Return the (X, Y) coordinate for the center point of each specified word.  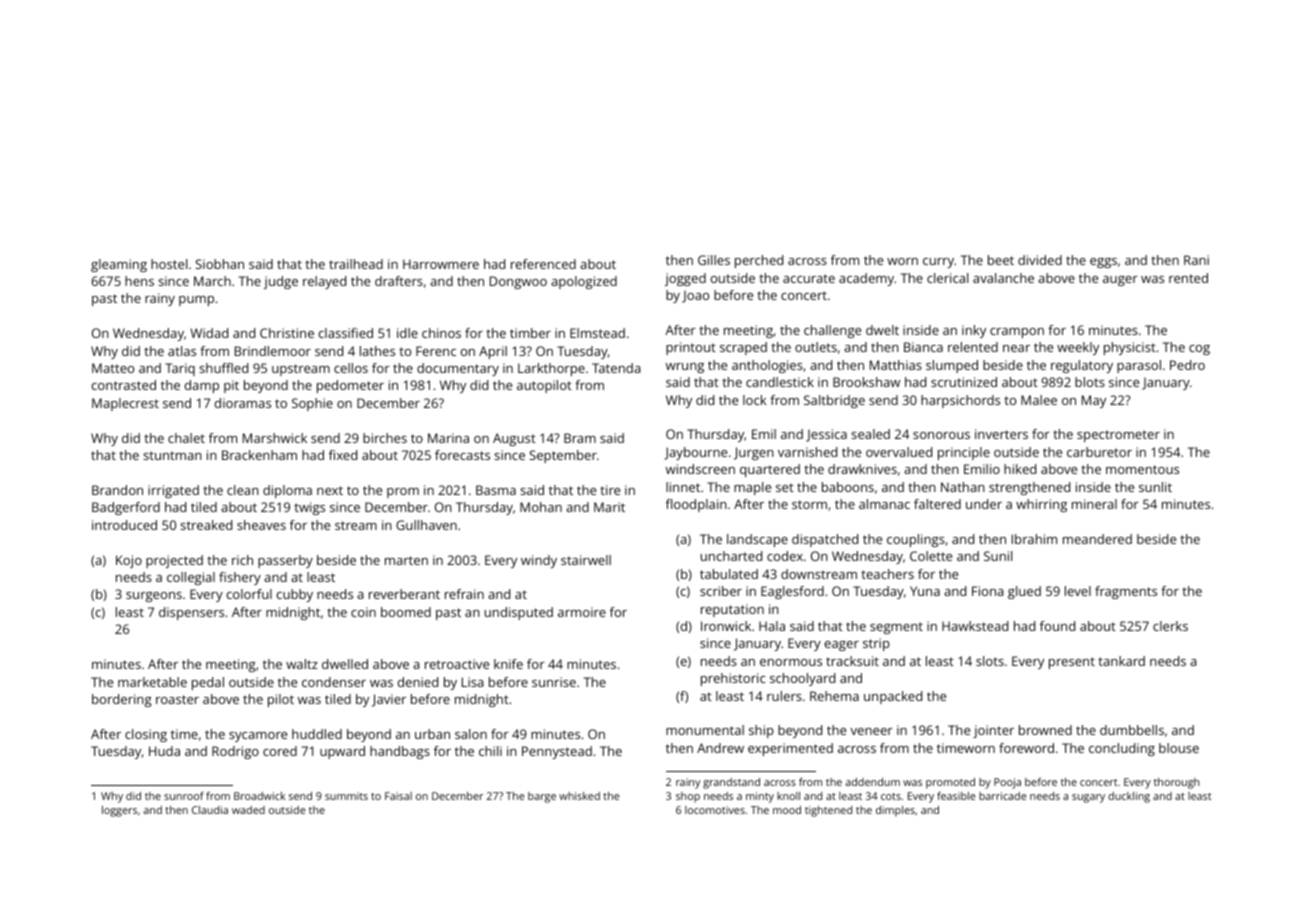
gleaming (119, 265)
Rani (1196, 260)
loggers (119, 811)
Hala (772, 626)
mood (787, 810)
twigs (309, 508)
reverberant (404, 594)
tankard (1121, 661)
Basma (496, 490)
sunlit (1155, 487)
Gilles (714, 260)
